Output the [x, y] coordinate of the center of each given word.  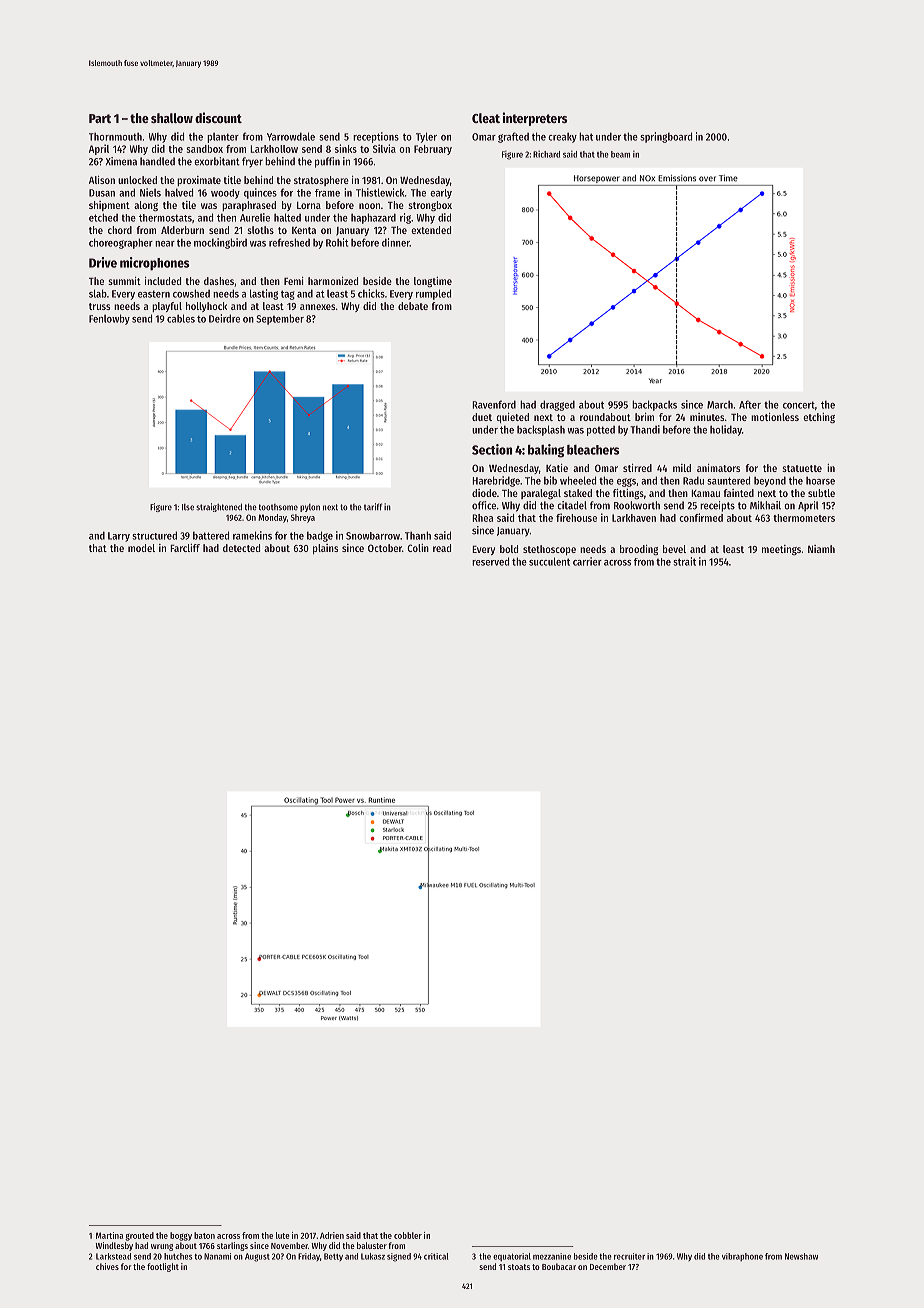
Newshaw [801, 1256]
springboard [666, 137]
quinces [260, 193]
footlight [163, 1267]
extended [431, 230]
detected [241, 548]
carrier [587, 561]
